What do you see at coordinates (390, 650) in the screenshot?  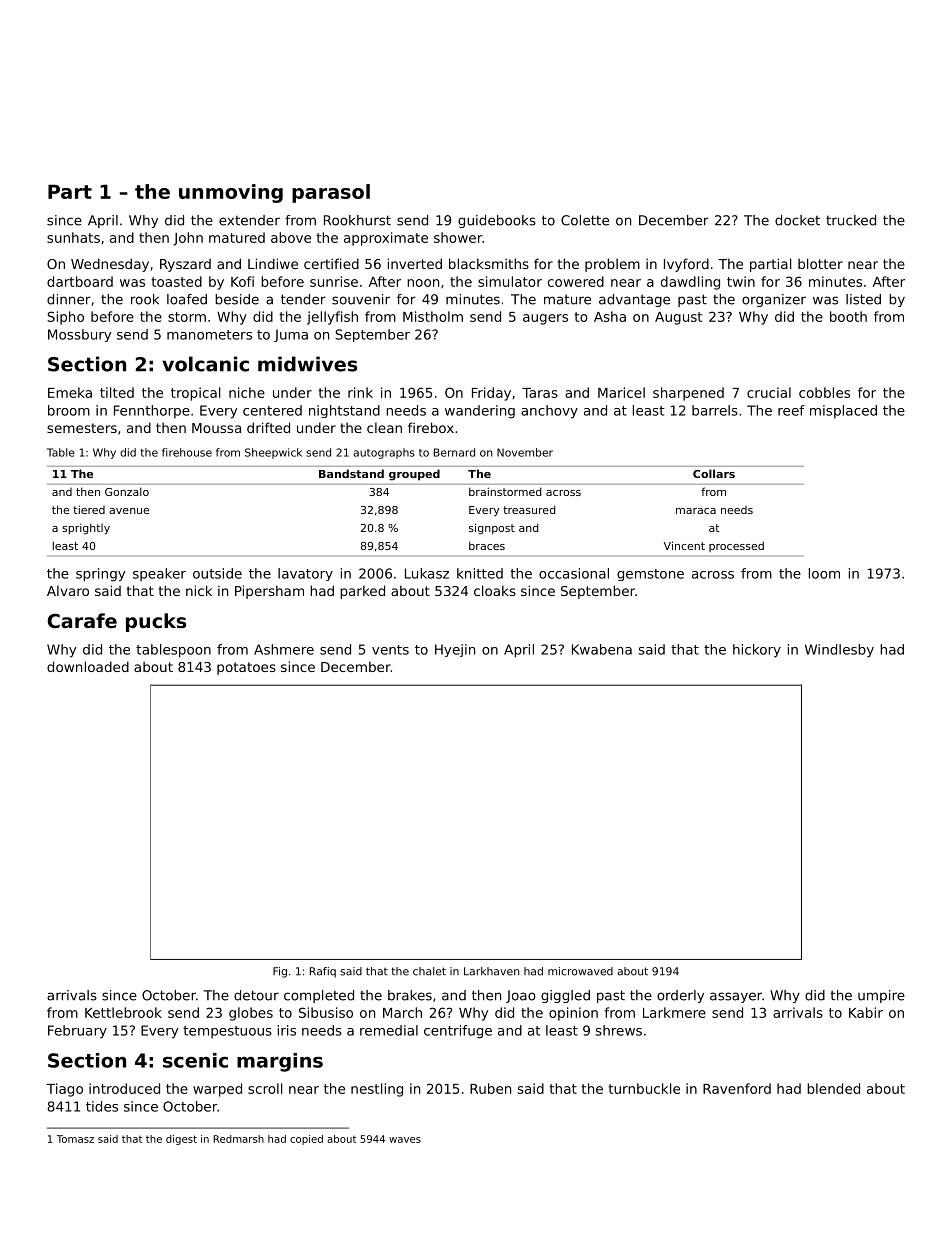 I see `vents` at bounding box center [390, 650].
